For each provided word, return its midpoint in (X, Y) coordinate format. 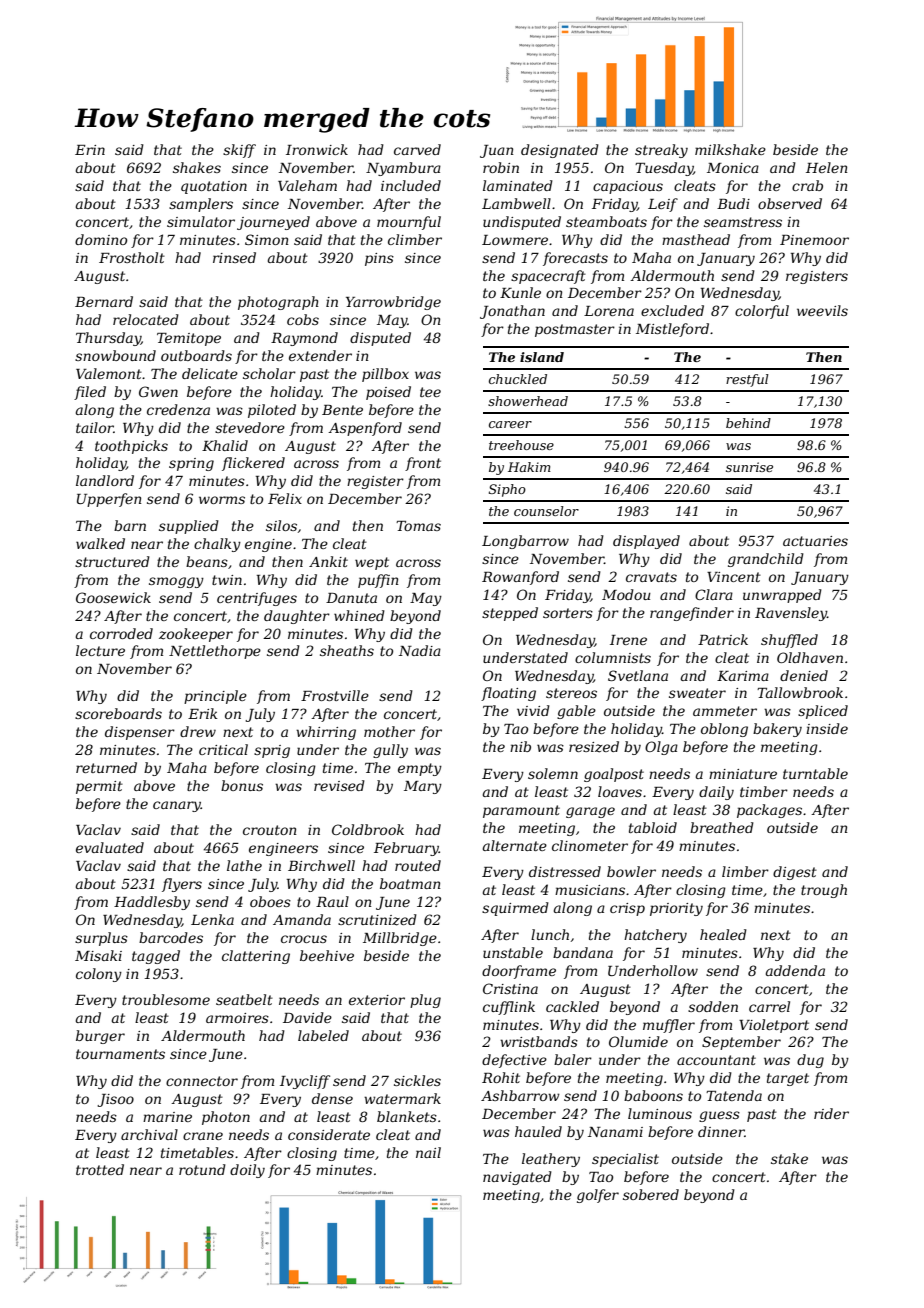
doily (247, 1171)
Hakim (529, 467)
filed (90, 393)
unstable (513, 952)
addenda (795, 970)
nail (428, 1152)
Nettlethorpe (215, 652)
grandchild (766, 560)
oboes (270, 901)
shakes (197, 167)
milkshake (730, 149)
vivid (533, 710)
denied (804, 675)
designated (560, 151)
